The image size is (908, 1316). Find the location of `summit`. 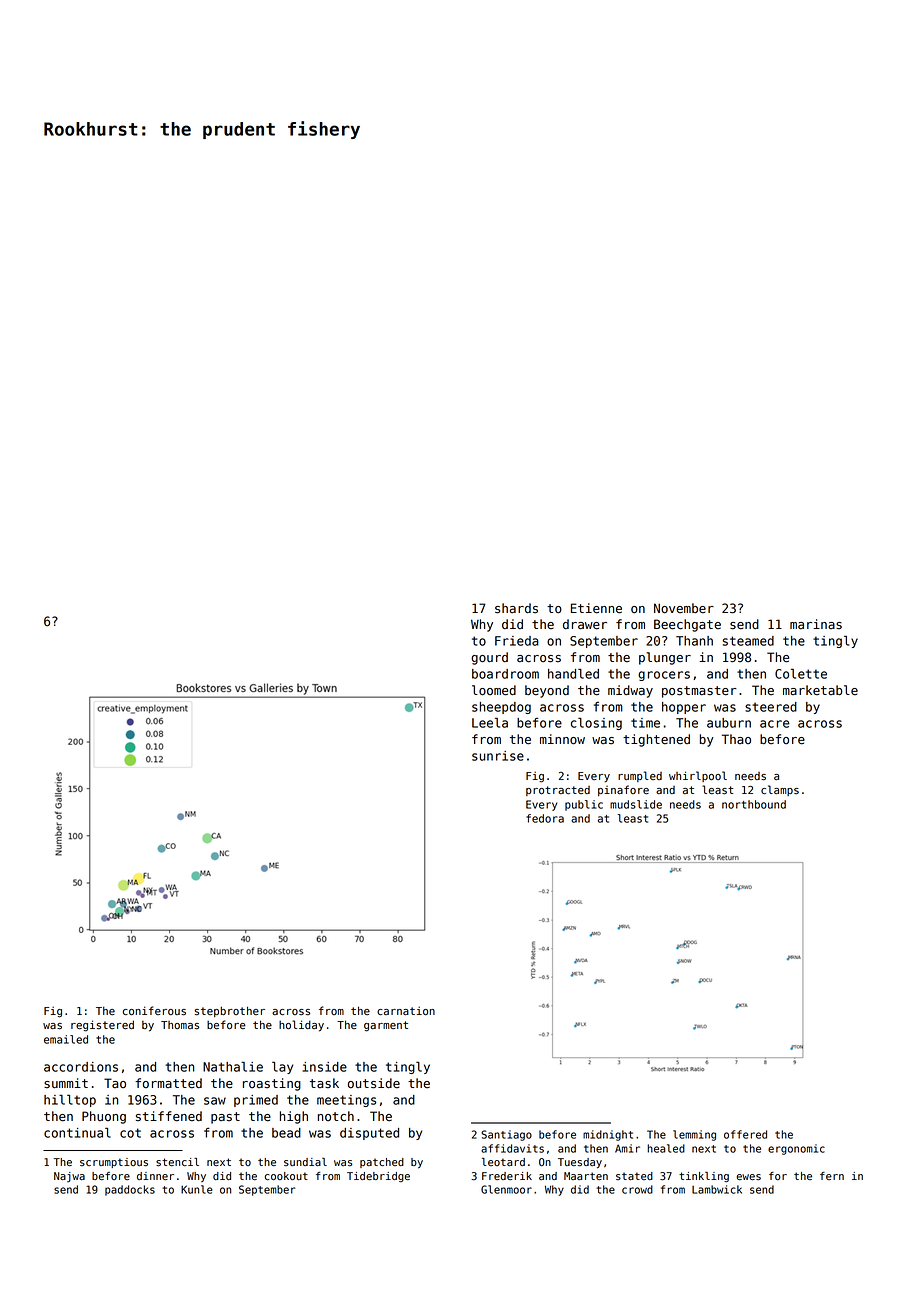

summit is located at coordinates (66, 1083).
